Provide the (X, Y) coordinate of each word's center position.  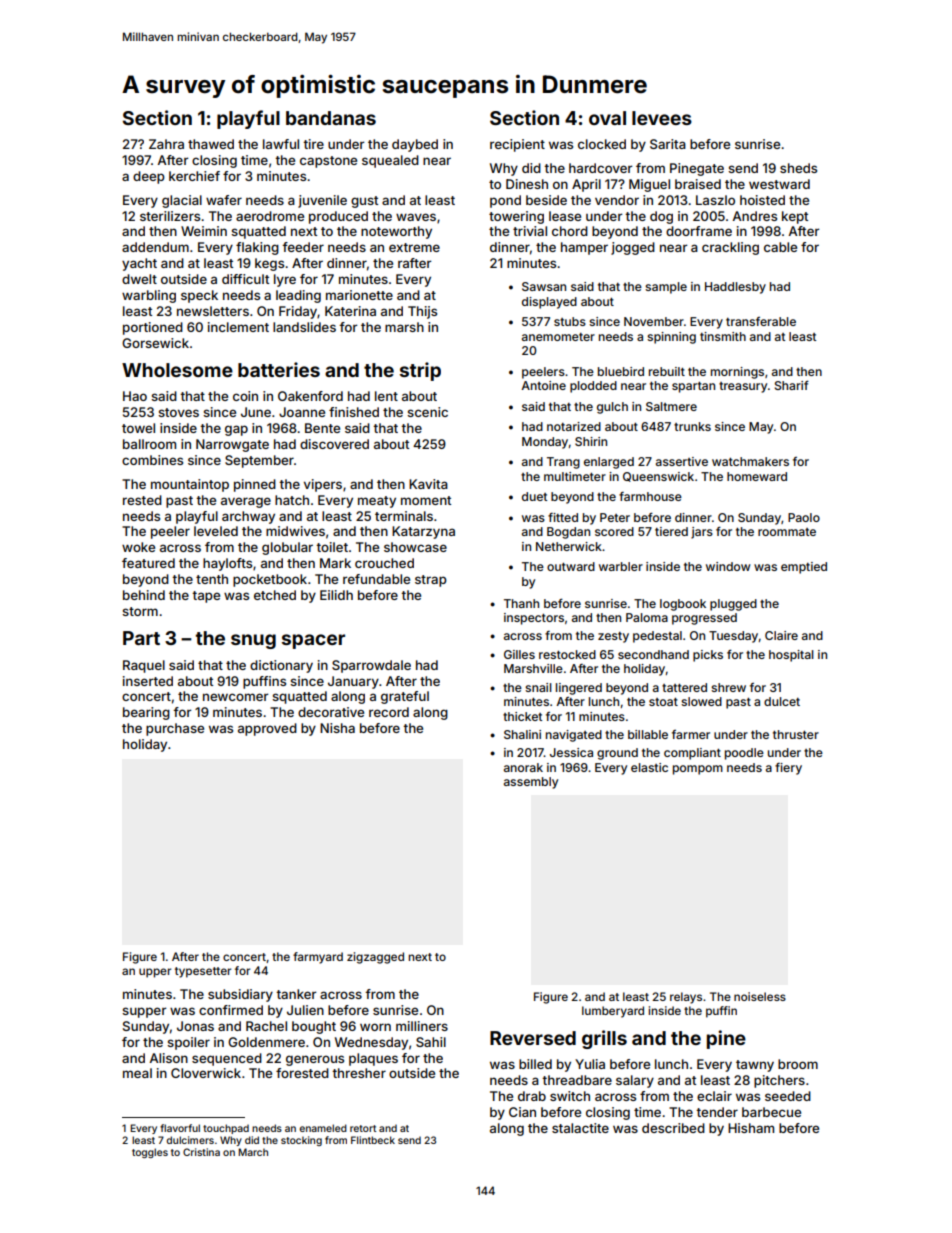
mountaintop (190, 485)
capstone (328, 162)
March (253, 1152)
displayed (549, 303)
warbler (621, 566)
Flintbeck (373, 1140)
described (673, 1128)
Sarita (668, 144)
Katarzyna (423, 532)
